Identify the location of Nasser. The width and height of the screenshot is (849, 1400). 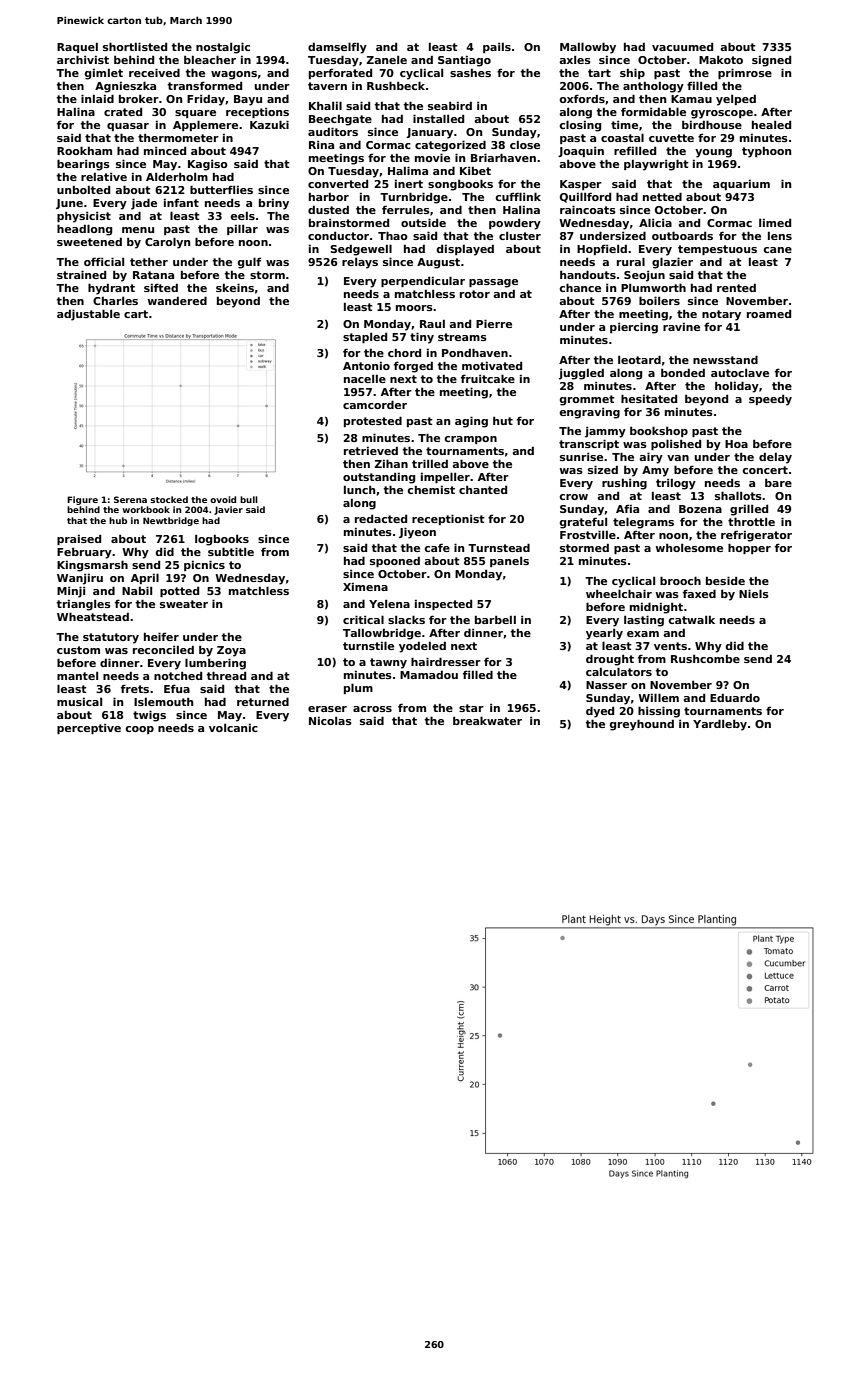
(606, 685).
